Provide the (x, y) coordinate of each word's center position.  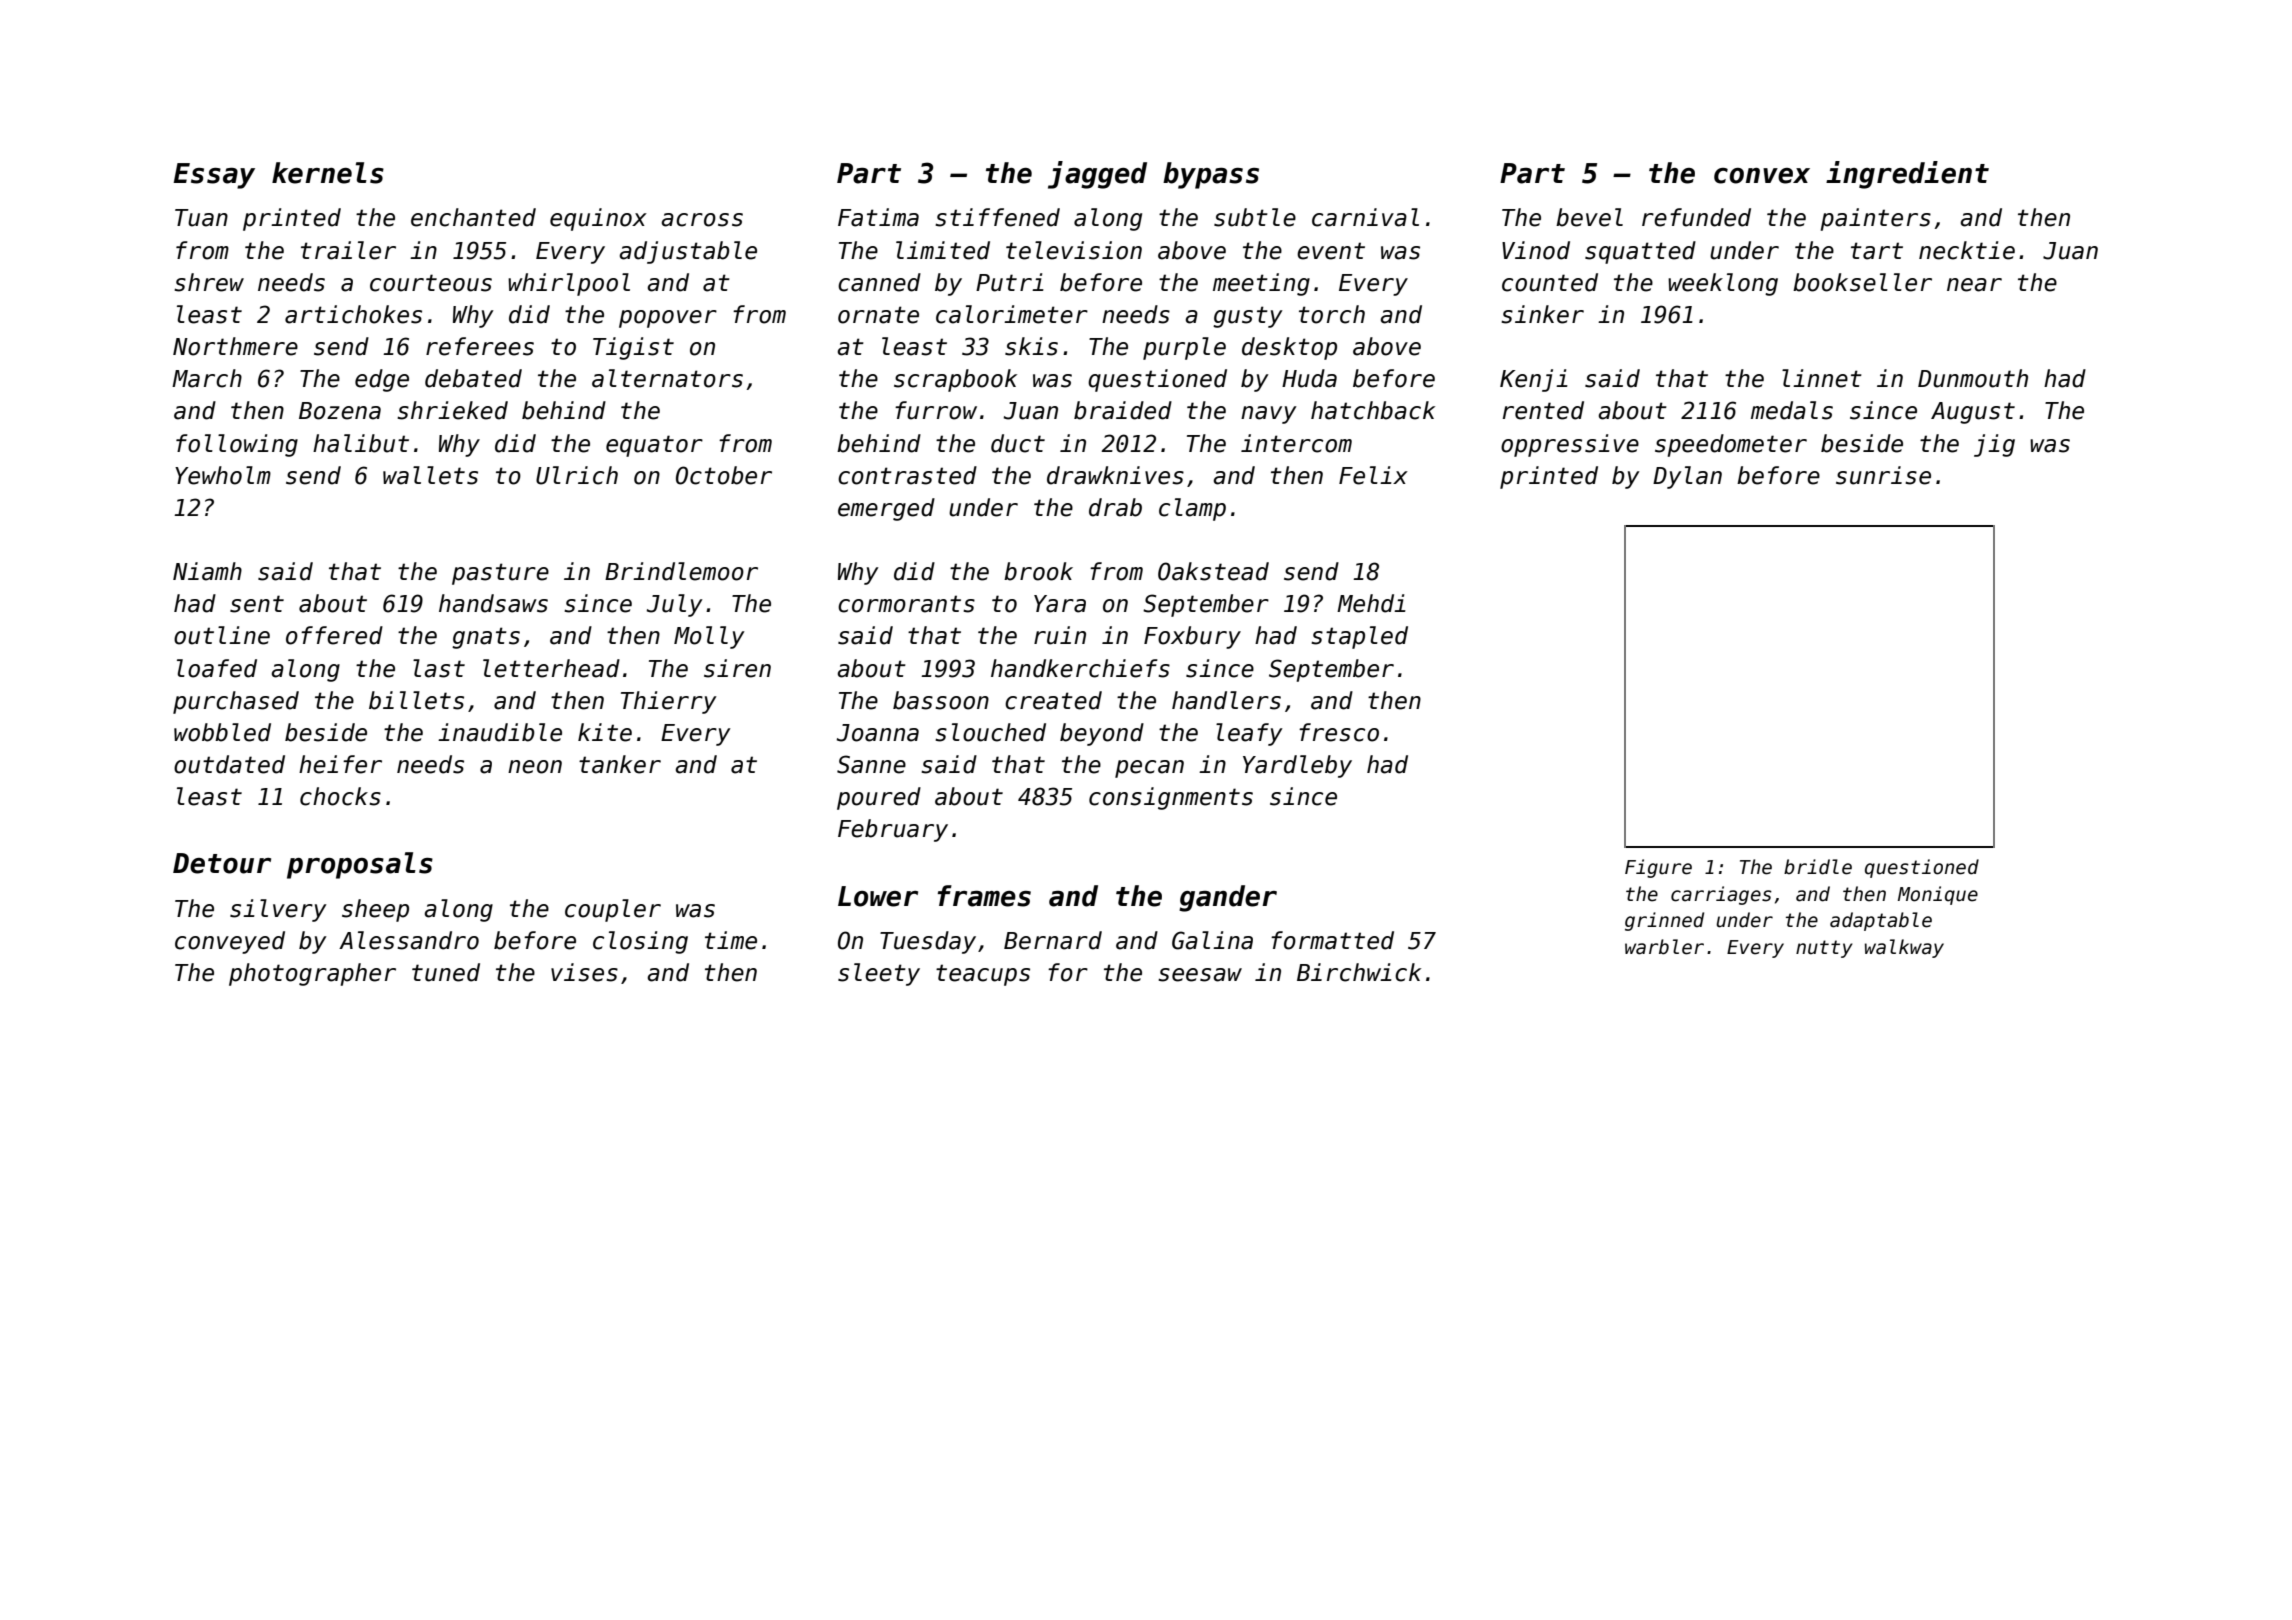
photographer (312, 974)
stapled (1359, 637)
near (1974, 285)
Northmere (235, 346)
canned (879, 282)
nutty (1824, 949)
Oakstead (1213, 571)
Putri (1010, 282)
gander (1228, 898)
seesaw (1200, 975)
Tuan (201, 218)
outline (222, 635)
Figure (1658, 868)
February (893, 830)
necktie (1967, 250)
